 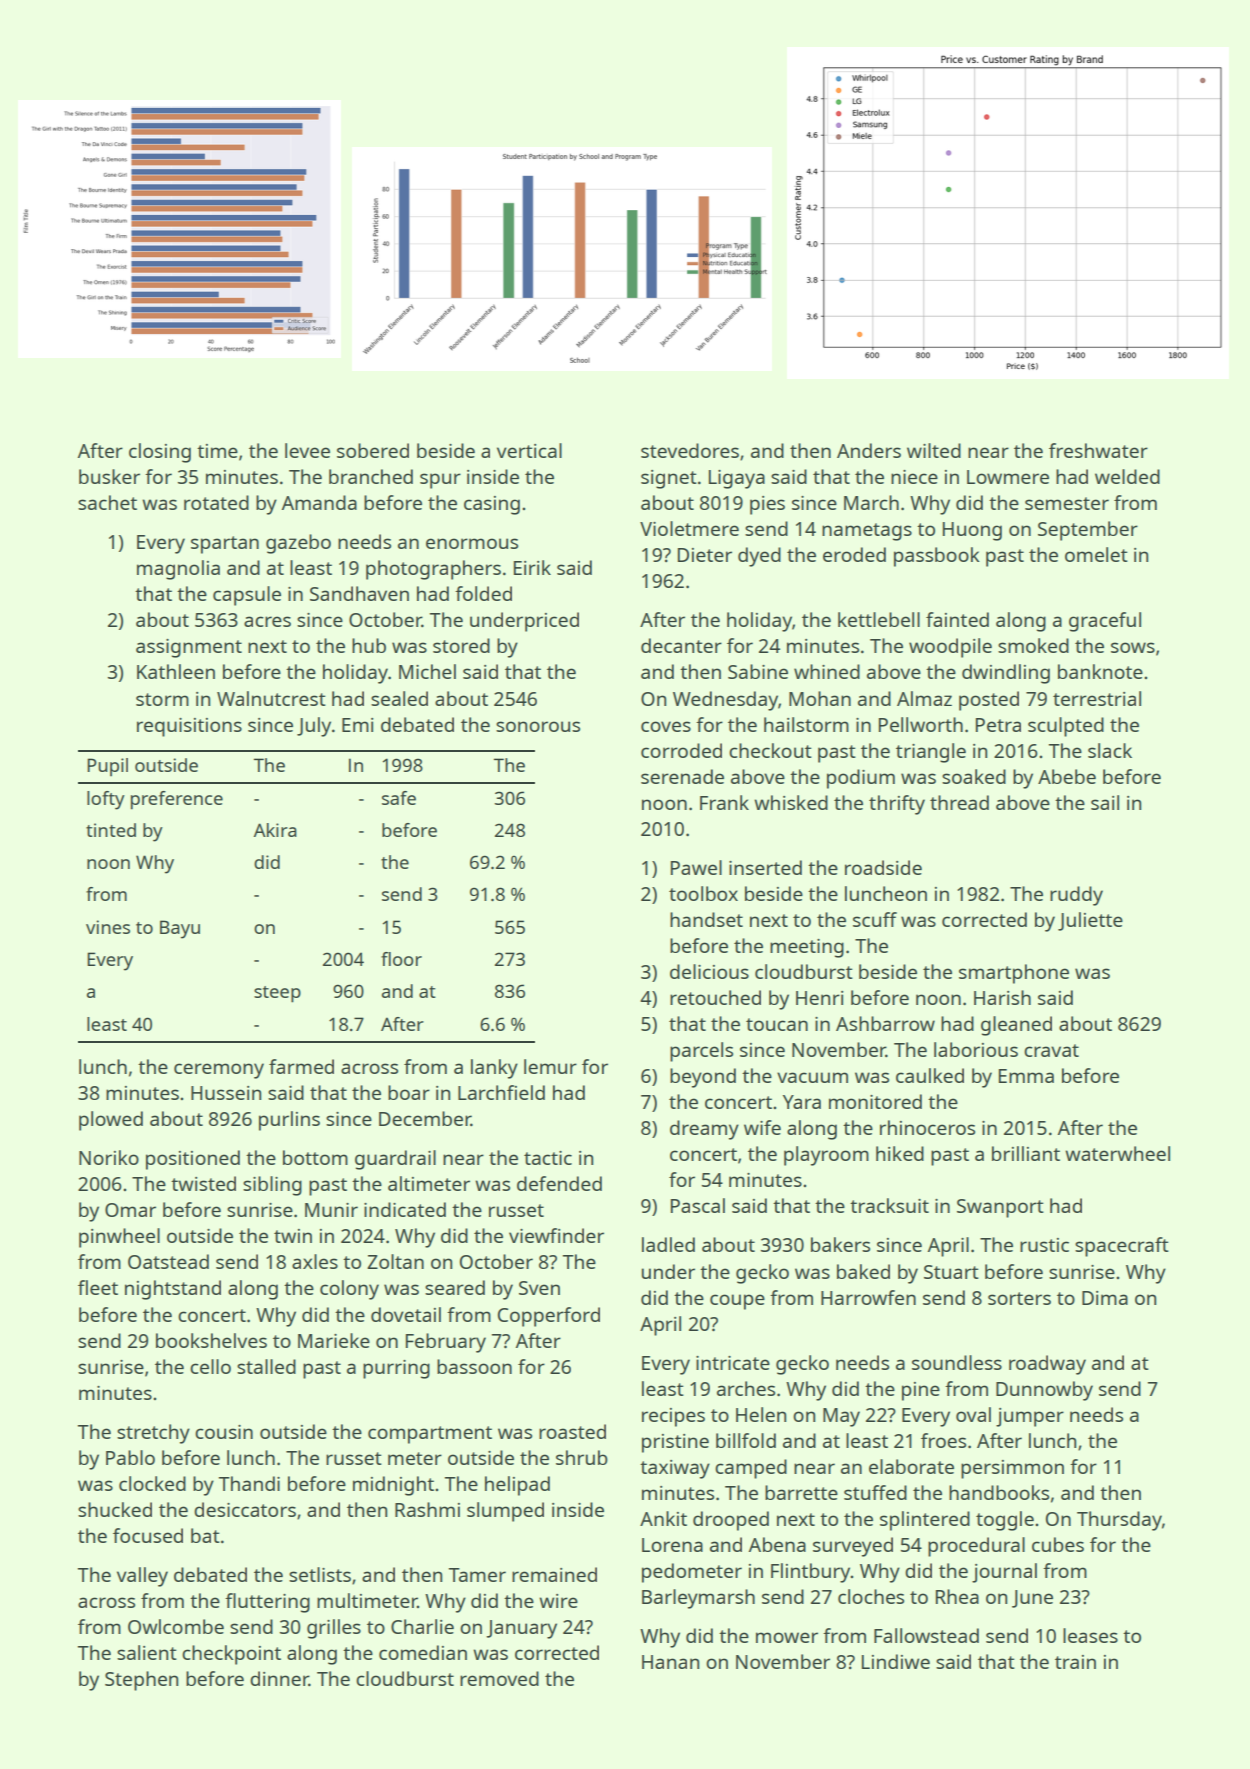 What do you see at coordinates (737, 1302) in the screenshot?
I see `coupe` at bounding box center [737, 1302].
